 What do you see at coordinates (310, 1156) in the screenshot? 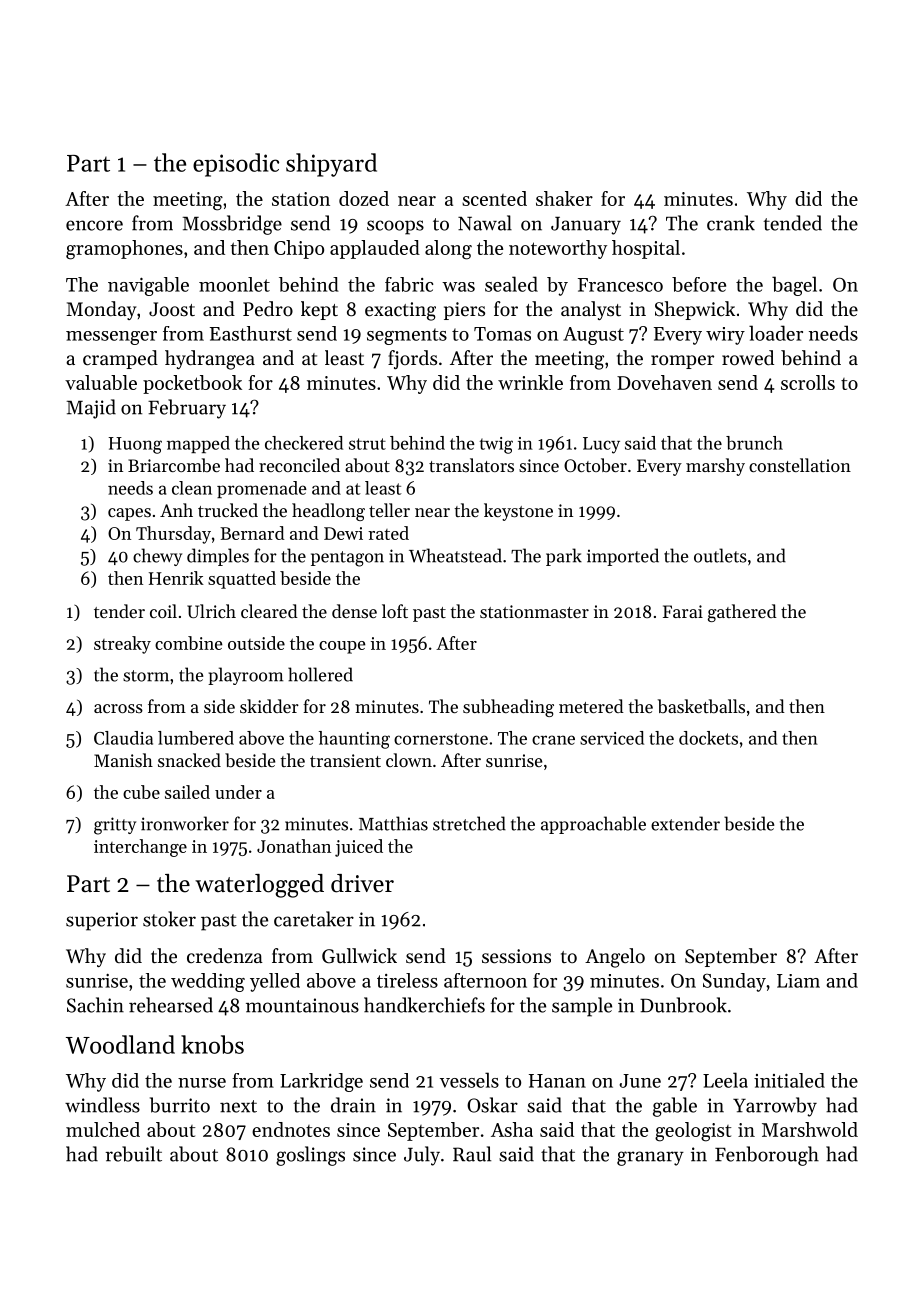
I see `goslings` at bounding box center [310, 1156].
